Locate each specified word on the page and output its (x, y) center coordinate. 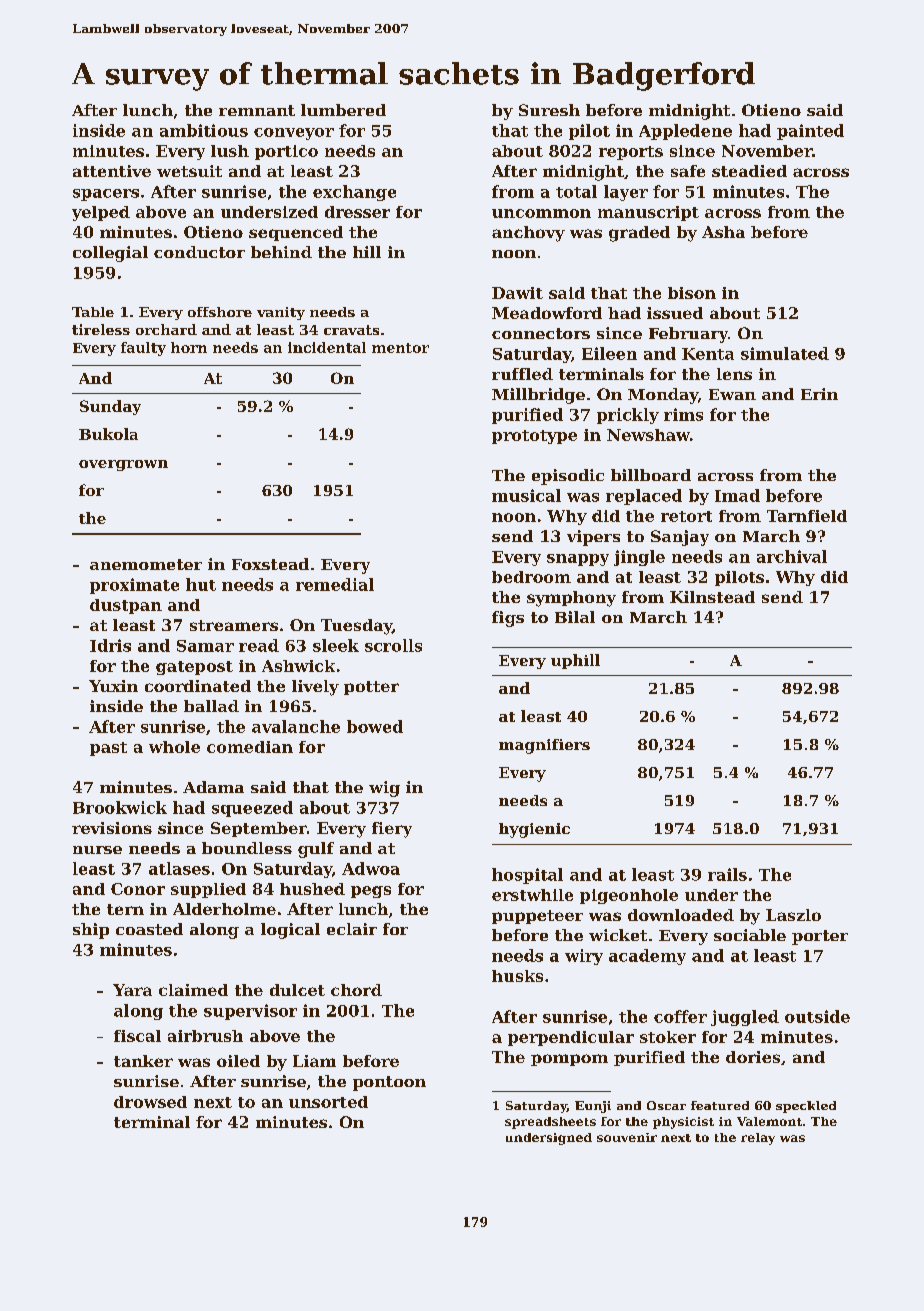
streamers (234, 625)
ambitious (204, 130)
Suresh (549, 110)
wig (384, 789)
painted (810, 132)
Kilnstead (712, 597)
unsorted (328, 1102)
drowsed (150, 1102)
